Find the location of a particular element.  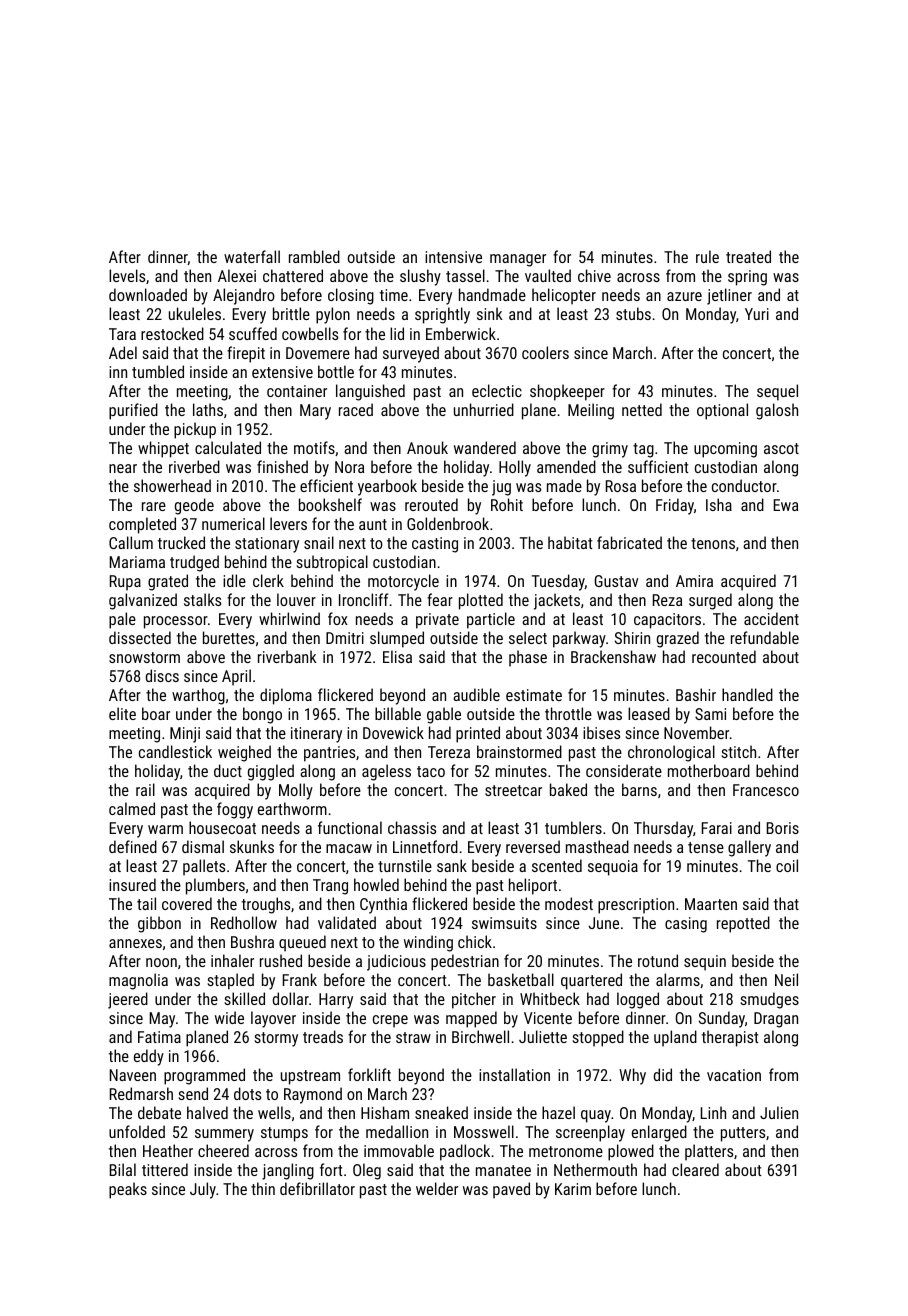

shopkeeper is located at coordinates (567, 392).
